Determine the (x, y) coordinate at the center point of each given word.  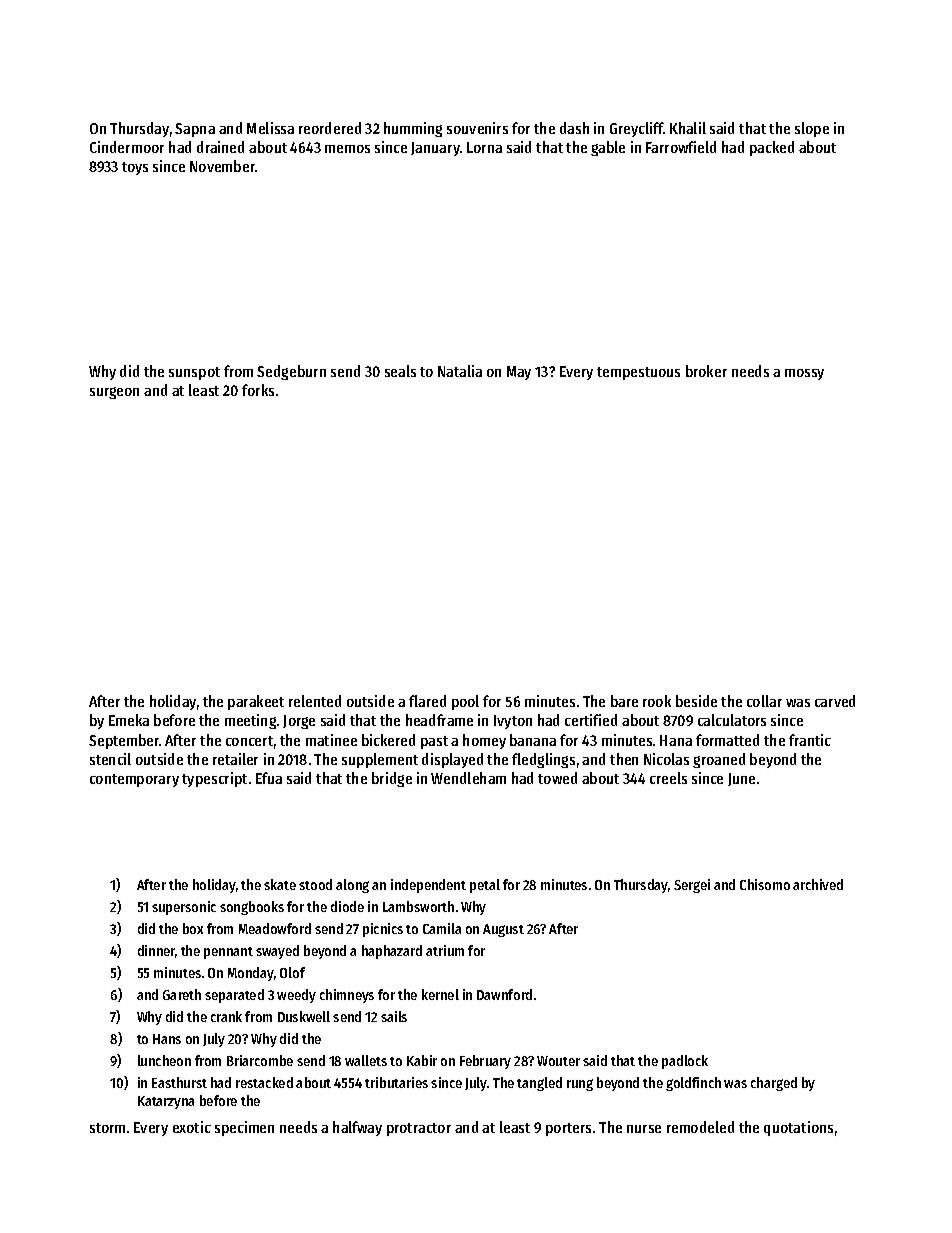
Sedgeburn (291, 372)
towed (557, 778)
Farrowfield (681, 147)
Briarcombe (260, 1060)
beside (696, 701)
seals (400, 371)
